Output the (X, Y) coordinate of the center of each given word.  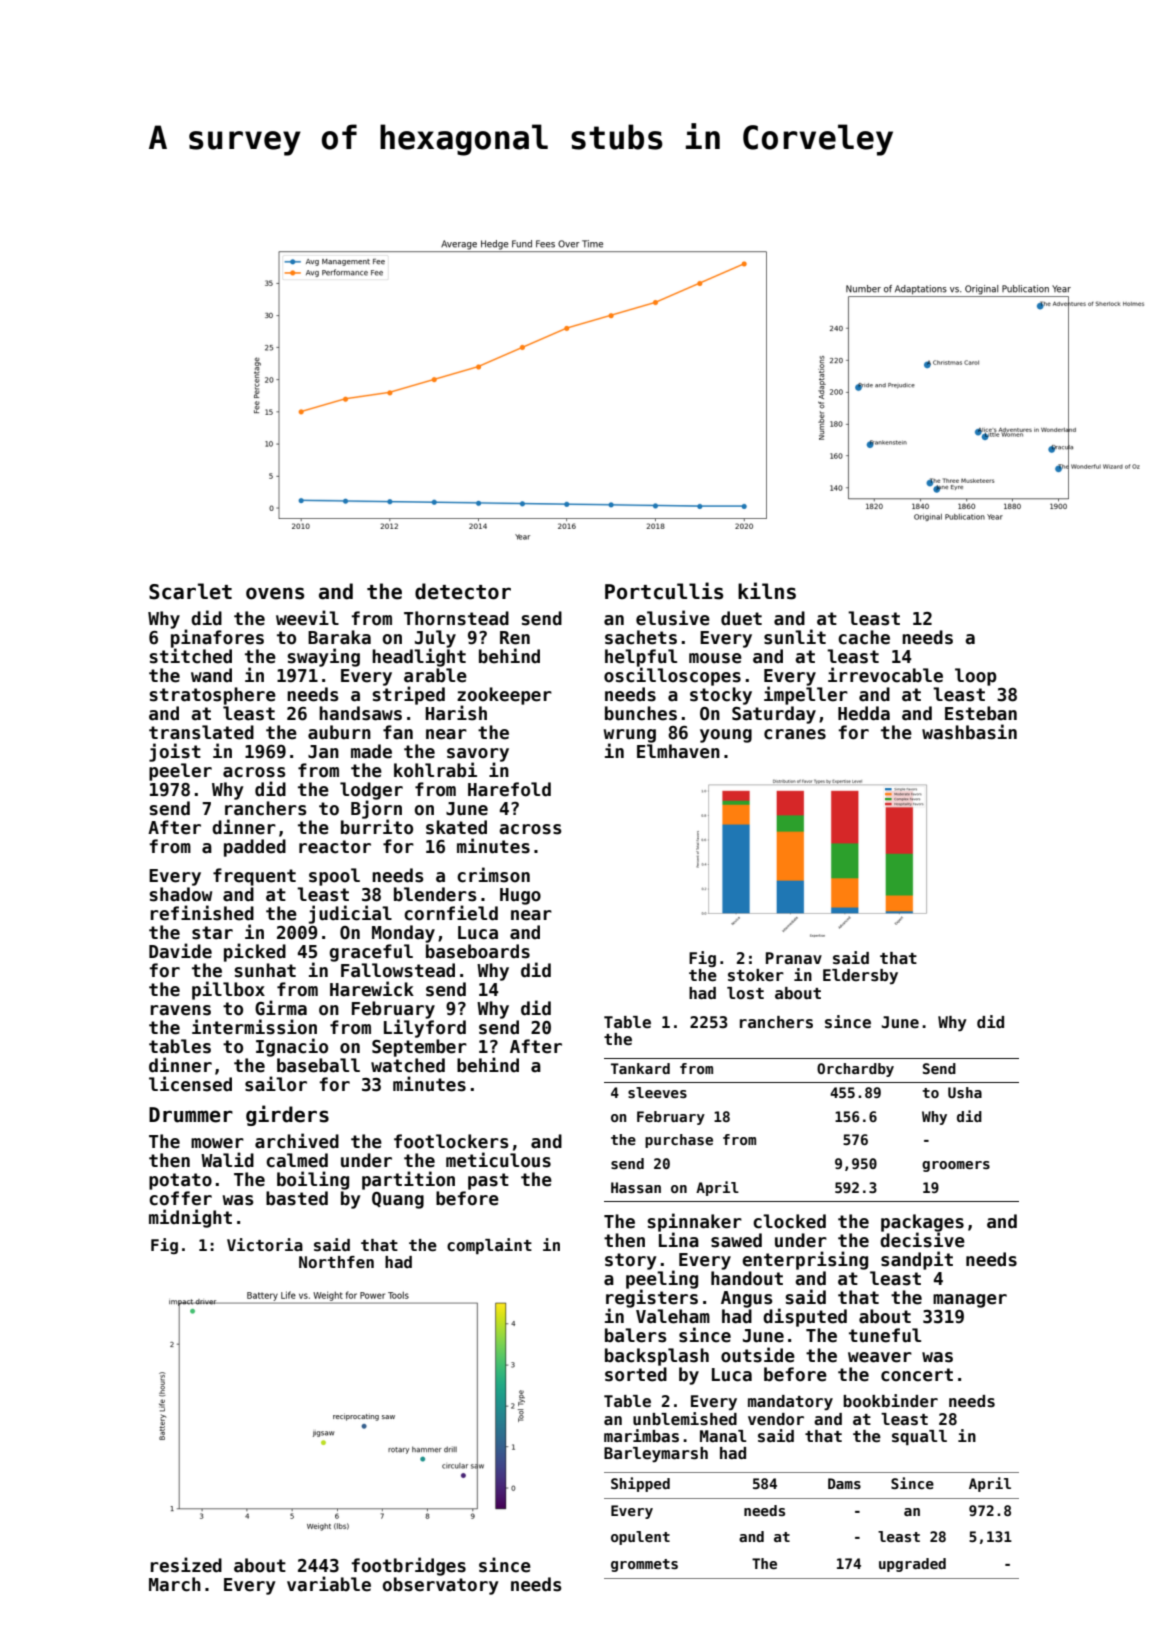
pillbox (228, 990)
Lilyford (425, 1028)
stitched (191, 656)
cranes (795, 734)
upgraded (912, 1565)
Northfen (336, 1262)
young (726, 736)
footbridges (408, 1566)
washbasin (969, 732)
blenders (435, 894)
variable (329, 1584)
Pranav (794, 958)
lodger (371, 791)
